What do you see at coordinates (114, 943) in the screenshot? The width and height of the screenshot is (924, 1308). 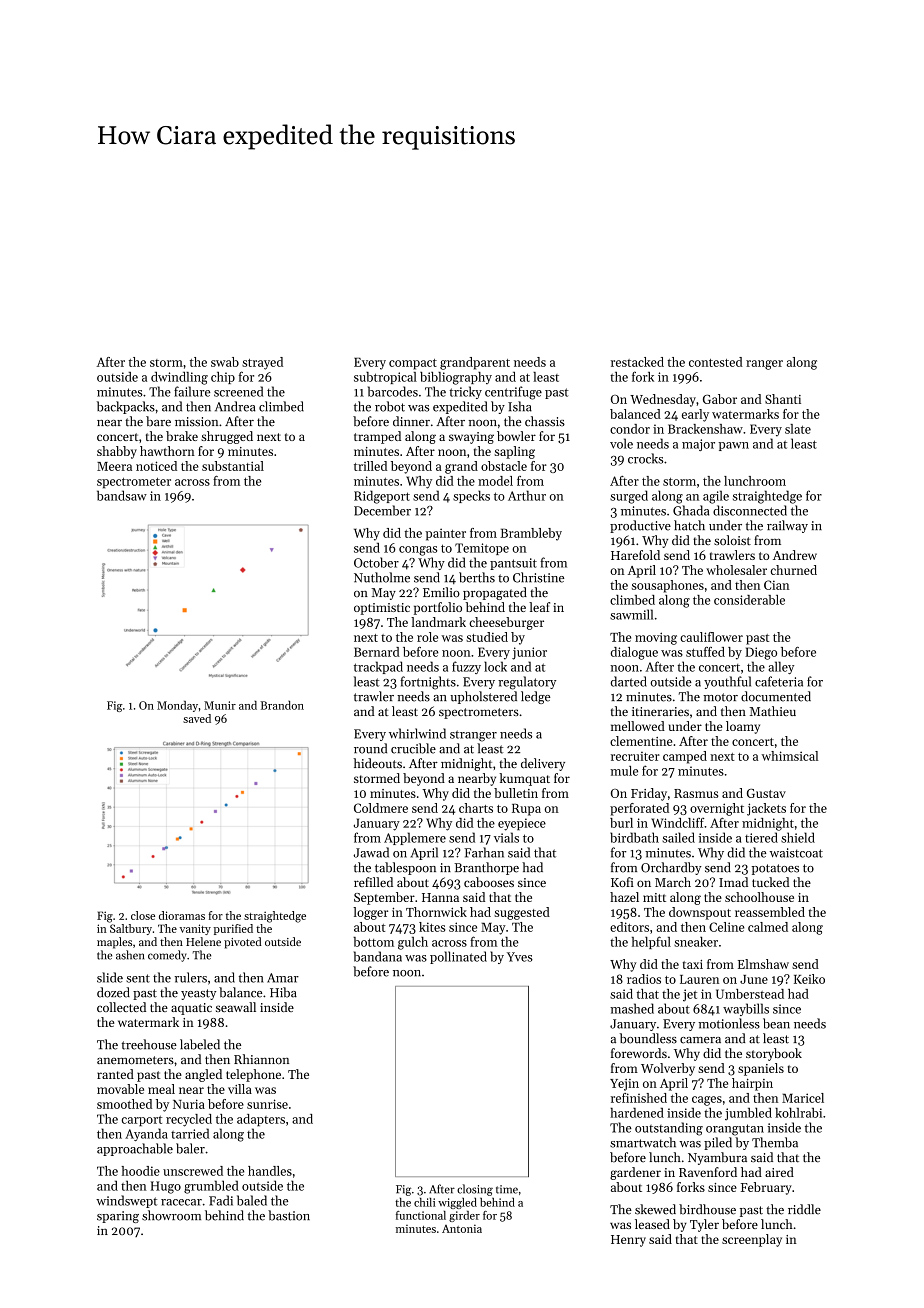 I see `maples` at bounding box center [114, 943].
